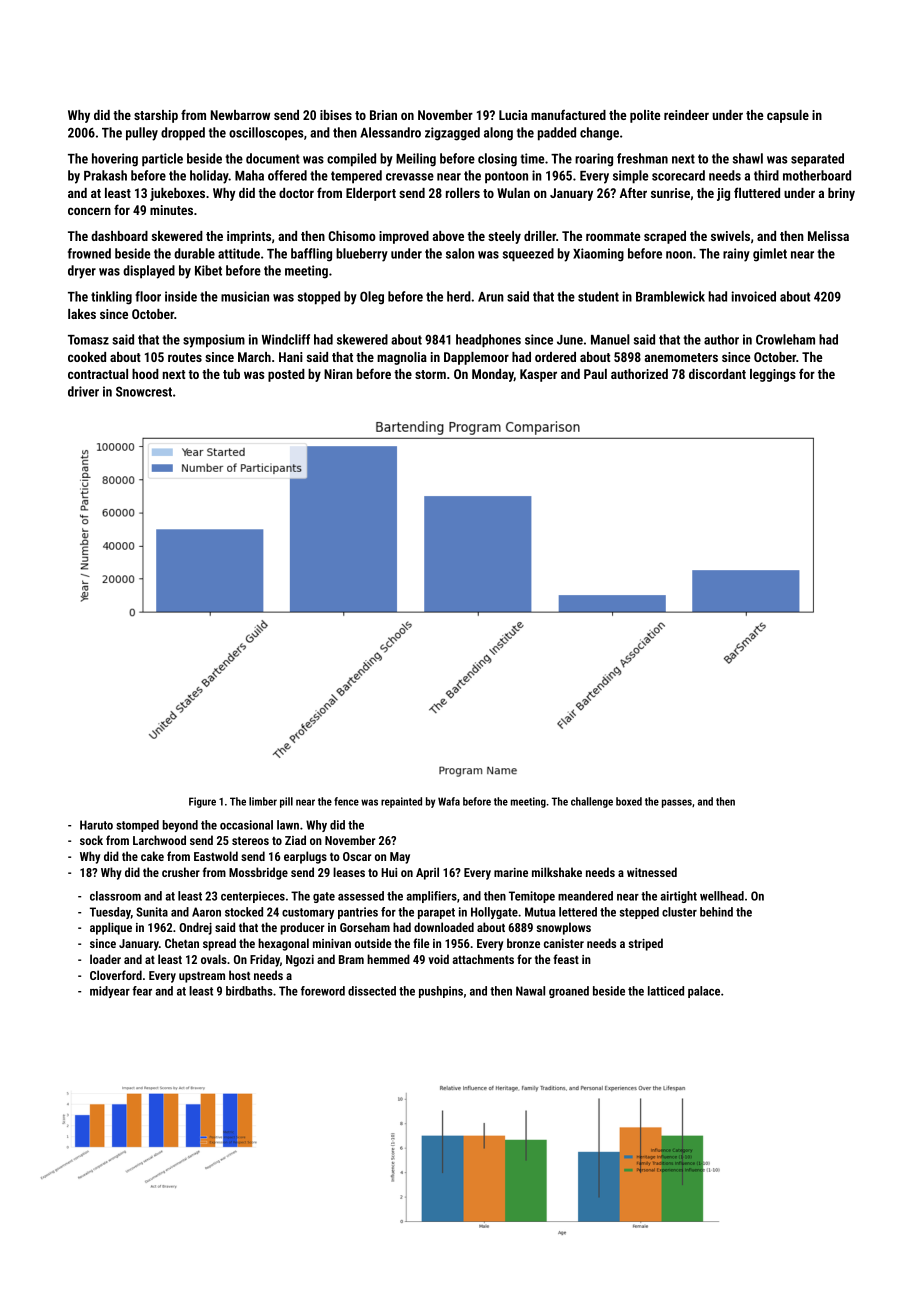 The width and height of the page is (924, 1308). I want to click on centerpieces, so click(253, 897).
